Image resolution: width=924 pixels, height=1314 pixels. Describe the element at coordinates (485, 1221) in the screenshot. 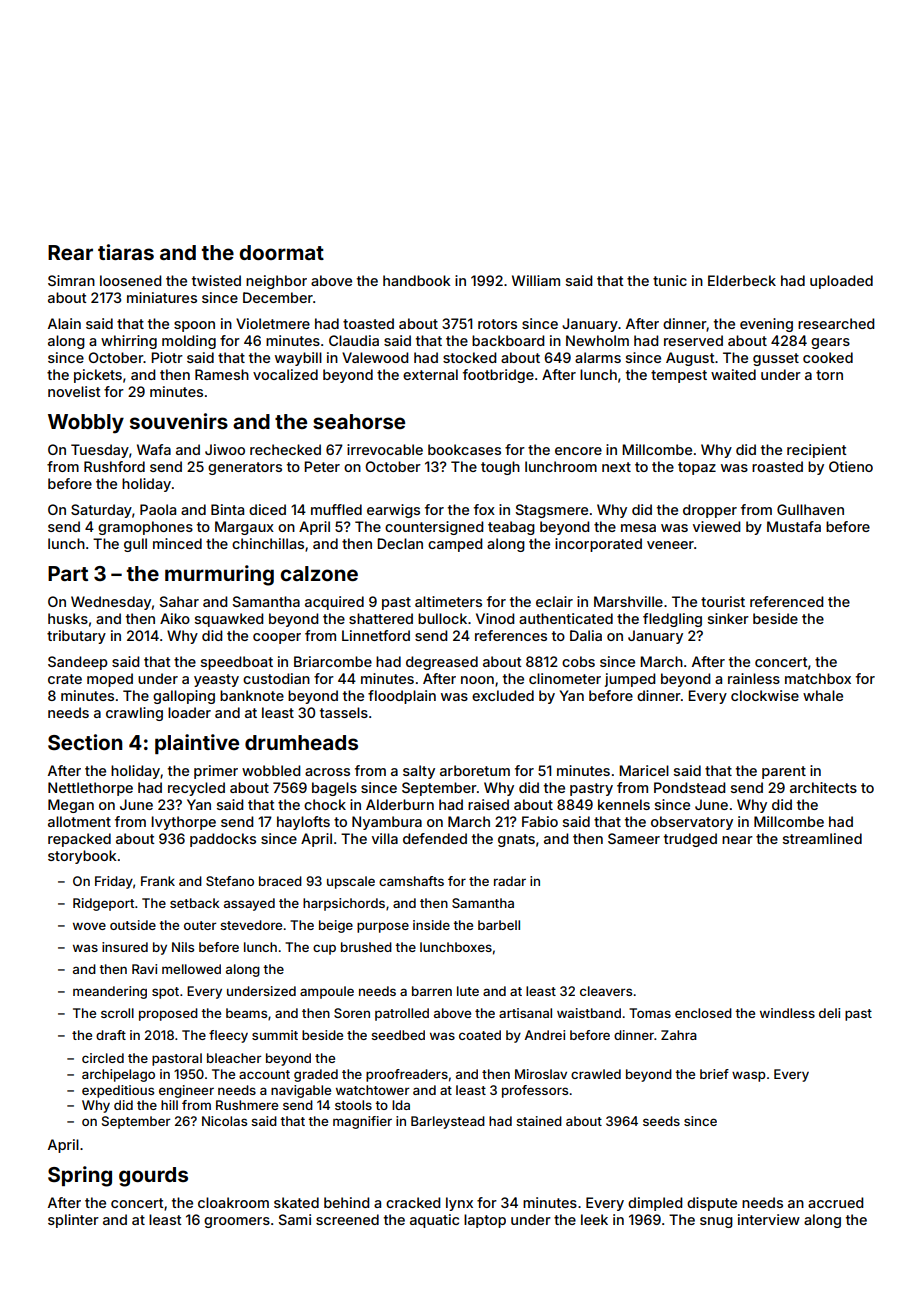

I see `laptop` at that location.
